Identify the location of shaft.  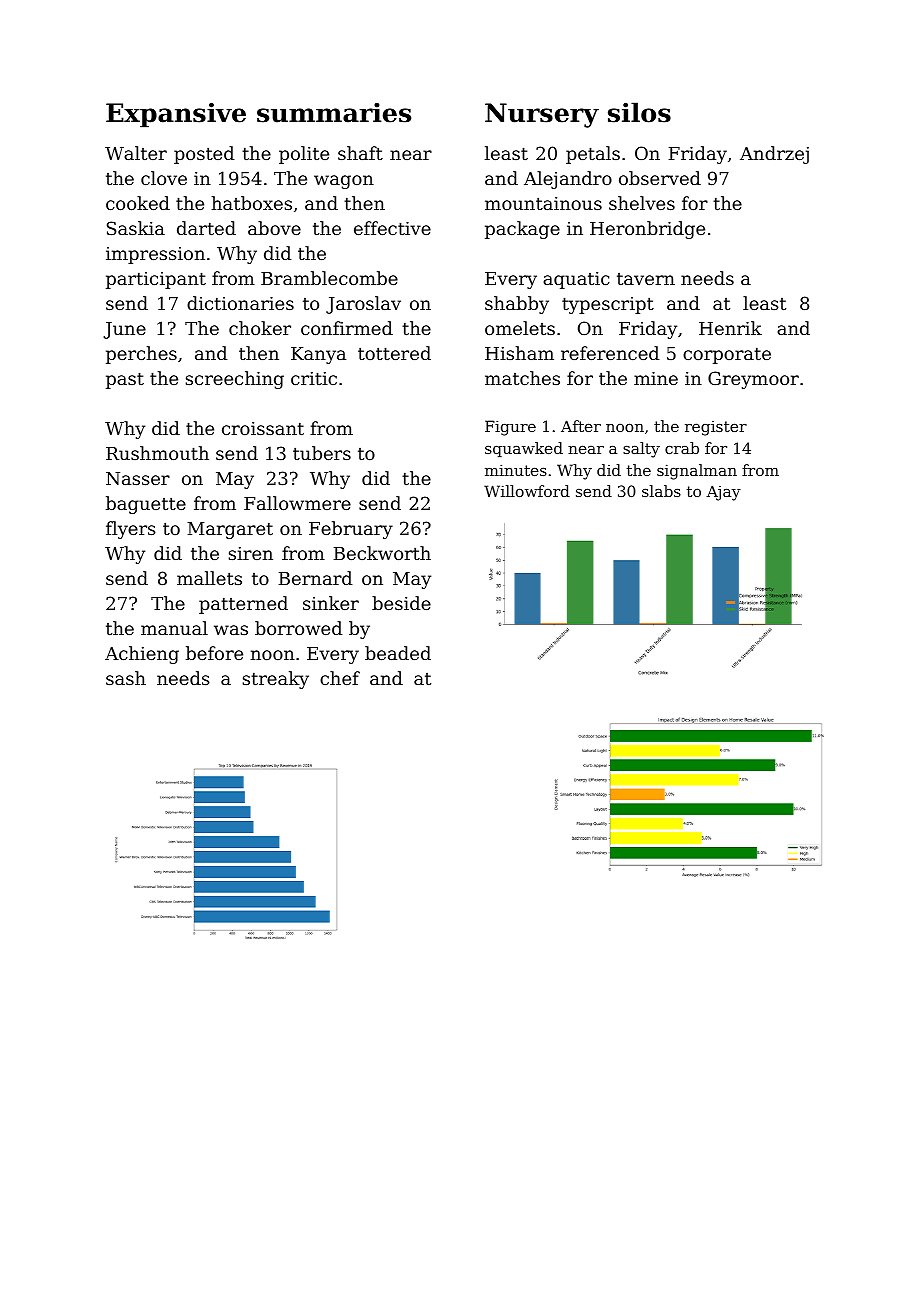
(360, 153).
